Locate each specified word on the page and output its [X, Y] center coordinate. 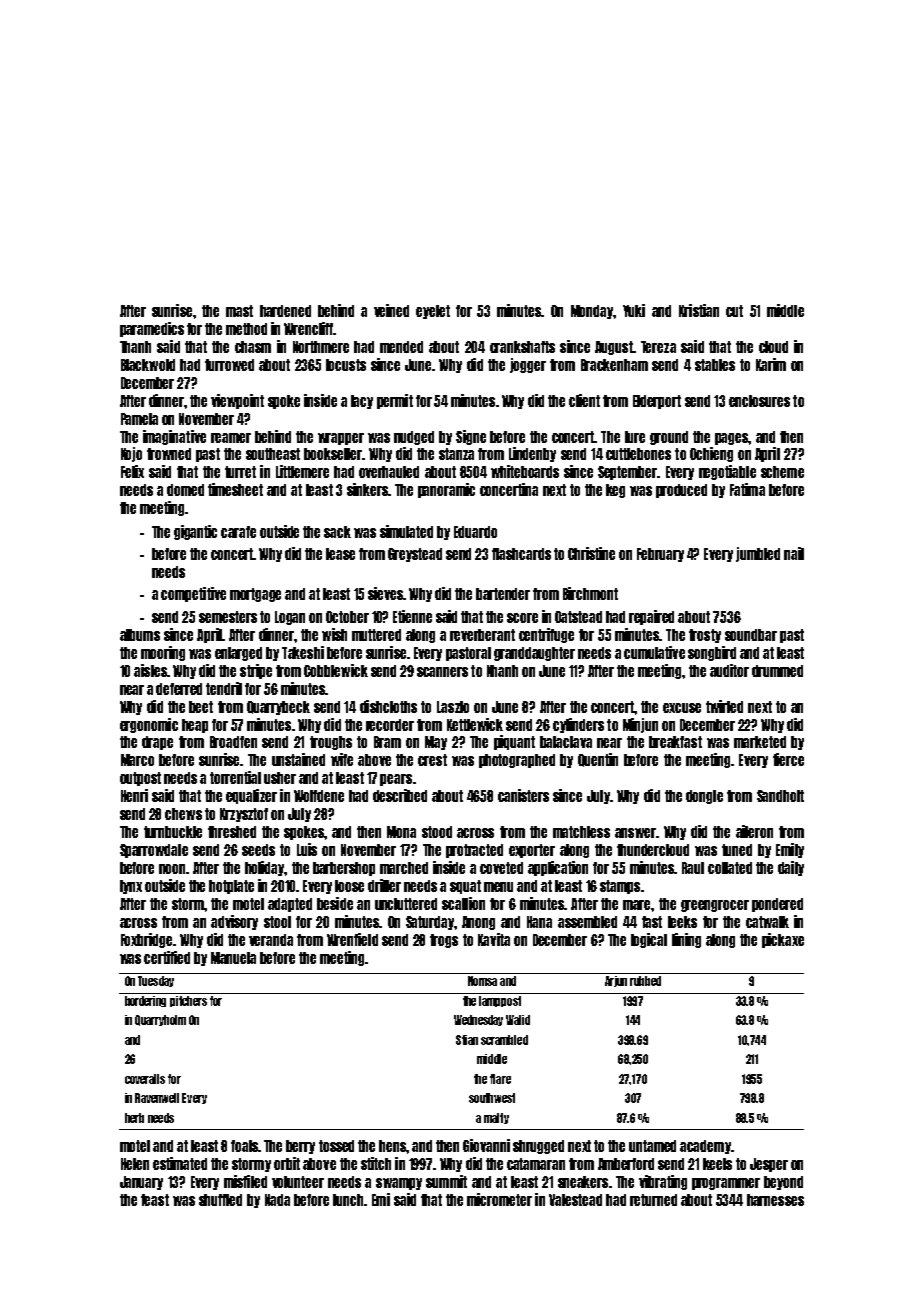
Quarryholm [160, 1020]
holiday [264, 868]
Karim [771, 364]
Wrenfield [352, 939]
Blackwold [148, 365]
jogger [528, 365]
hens [393, 1146]
